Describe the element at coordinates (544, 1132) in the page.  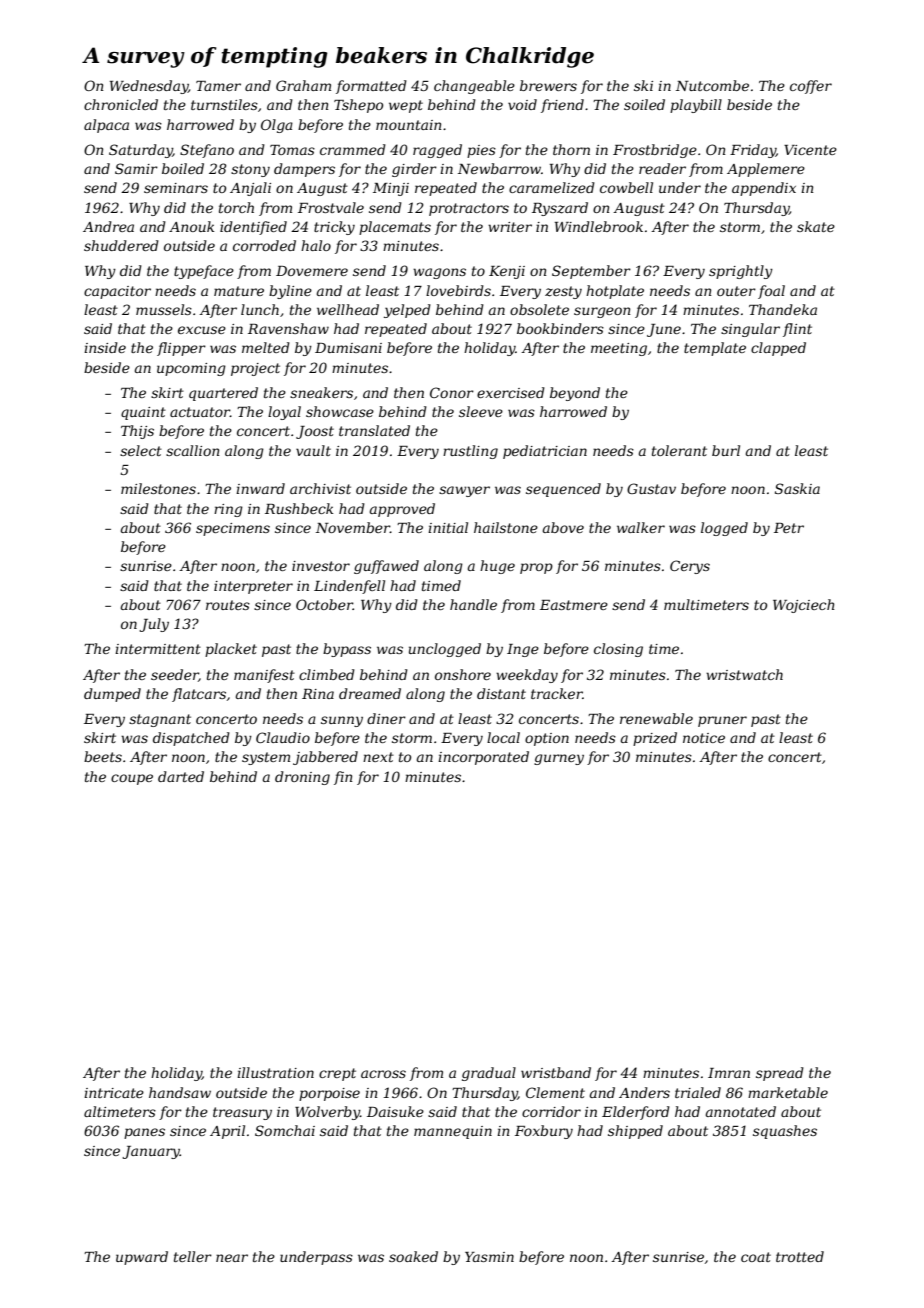
I see `Foxbury` at that location.
